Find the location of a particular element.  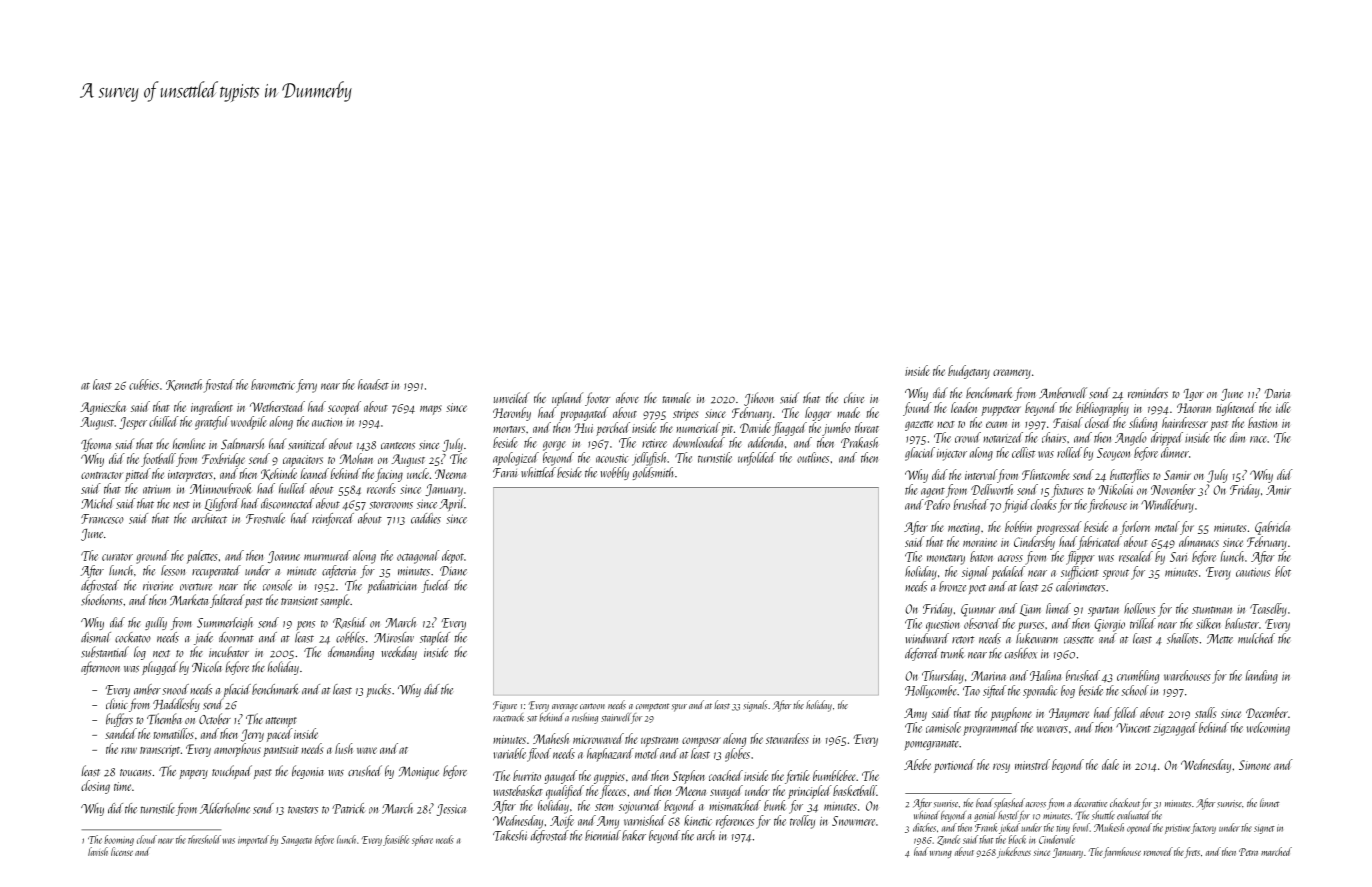

stapled is located at coordinates (435, 638).
